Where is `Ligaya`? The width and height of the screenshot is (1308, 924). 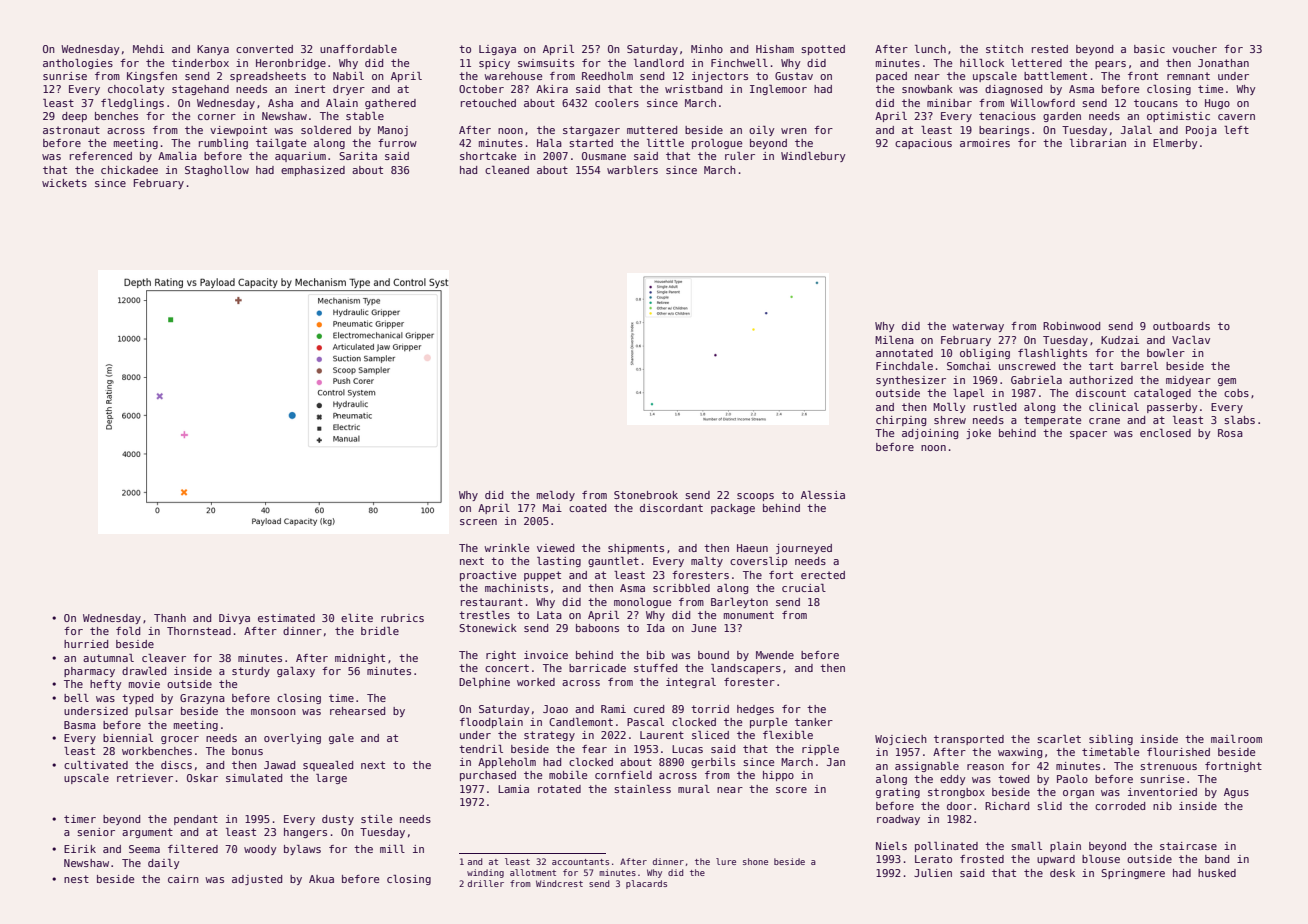 Ligaya is located at coordinates (497, 50).
